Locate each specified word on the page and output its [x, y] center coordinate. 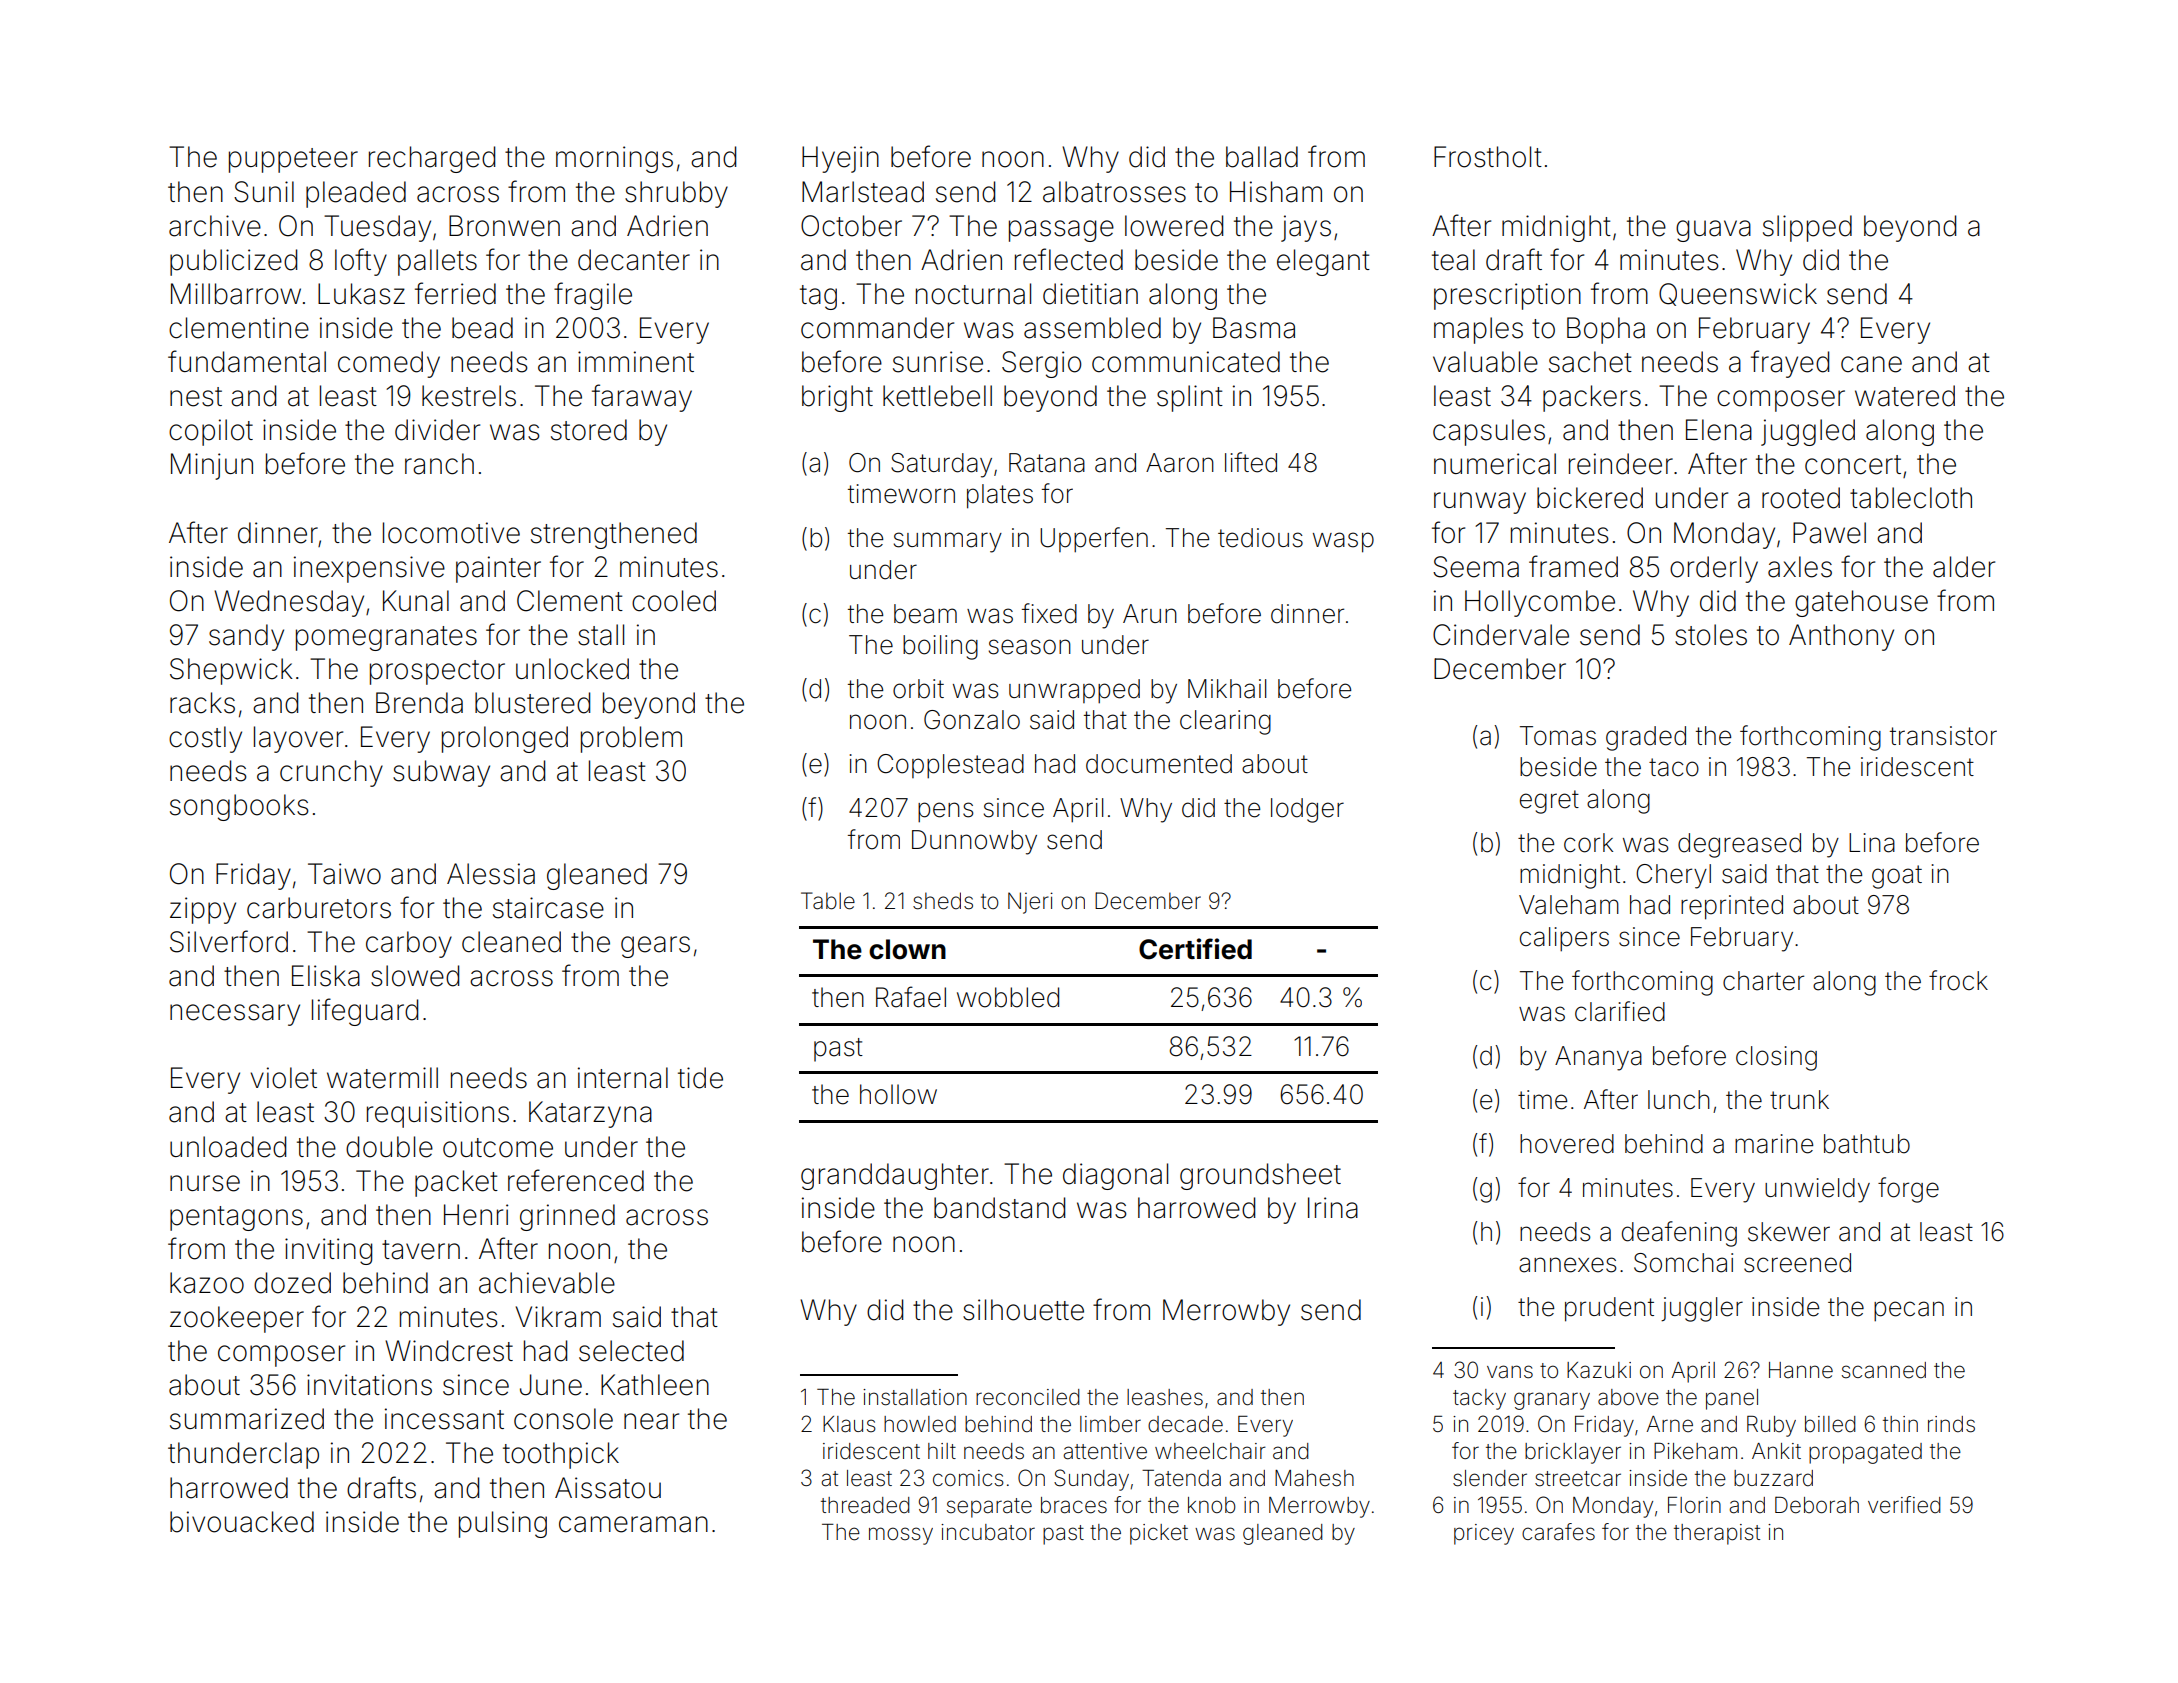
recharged [432, 159]
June [551, 1385]
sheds [943, 901]
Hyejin [840, 159]
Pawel [1829, 533]
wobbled [1008, 997]
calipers [1564, 939]
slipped [1807, 228]
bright [837, 398]
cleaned [511, 942]
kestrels [469, 396]
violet [284, 1078]
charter [1763, 981]
